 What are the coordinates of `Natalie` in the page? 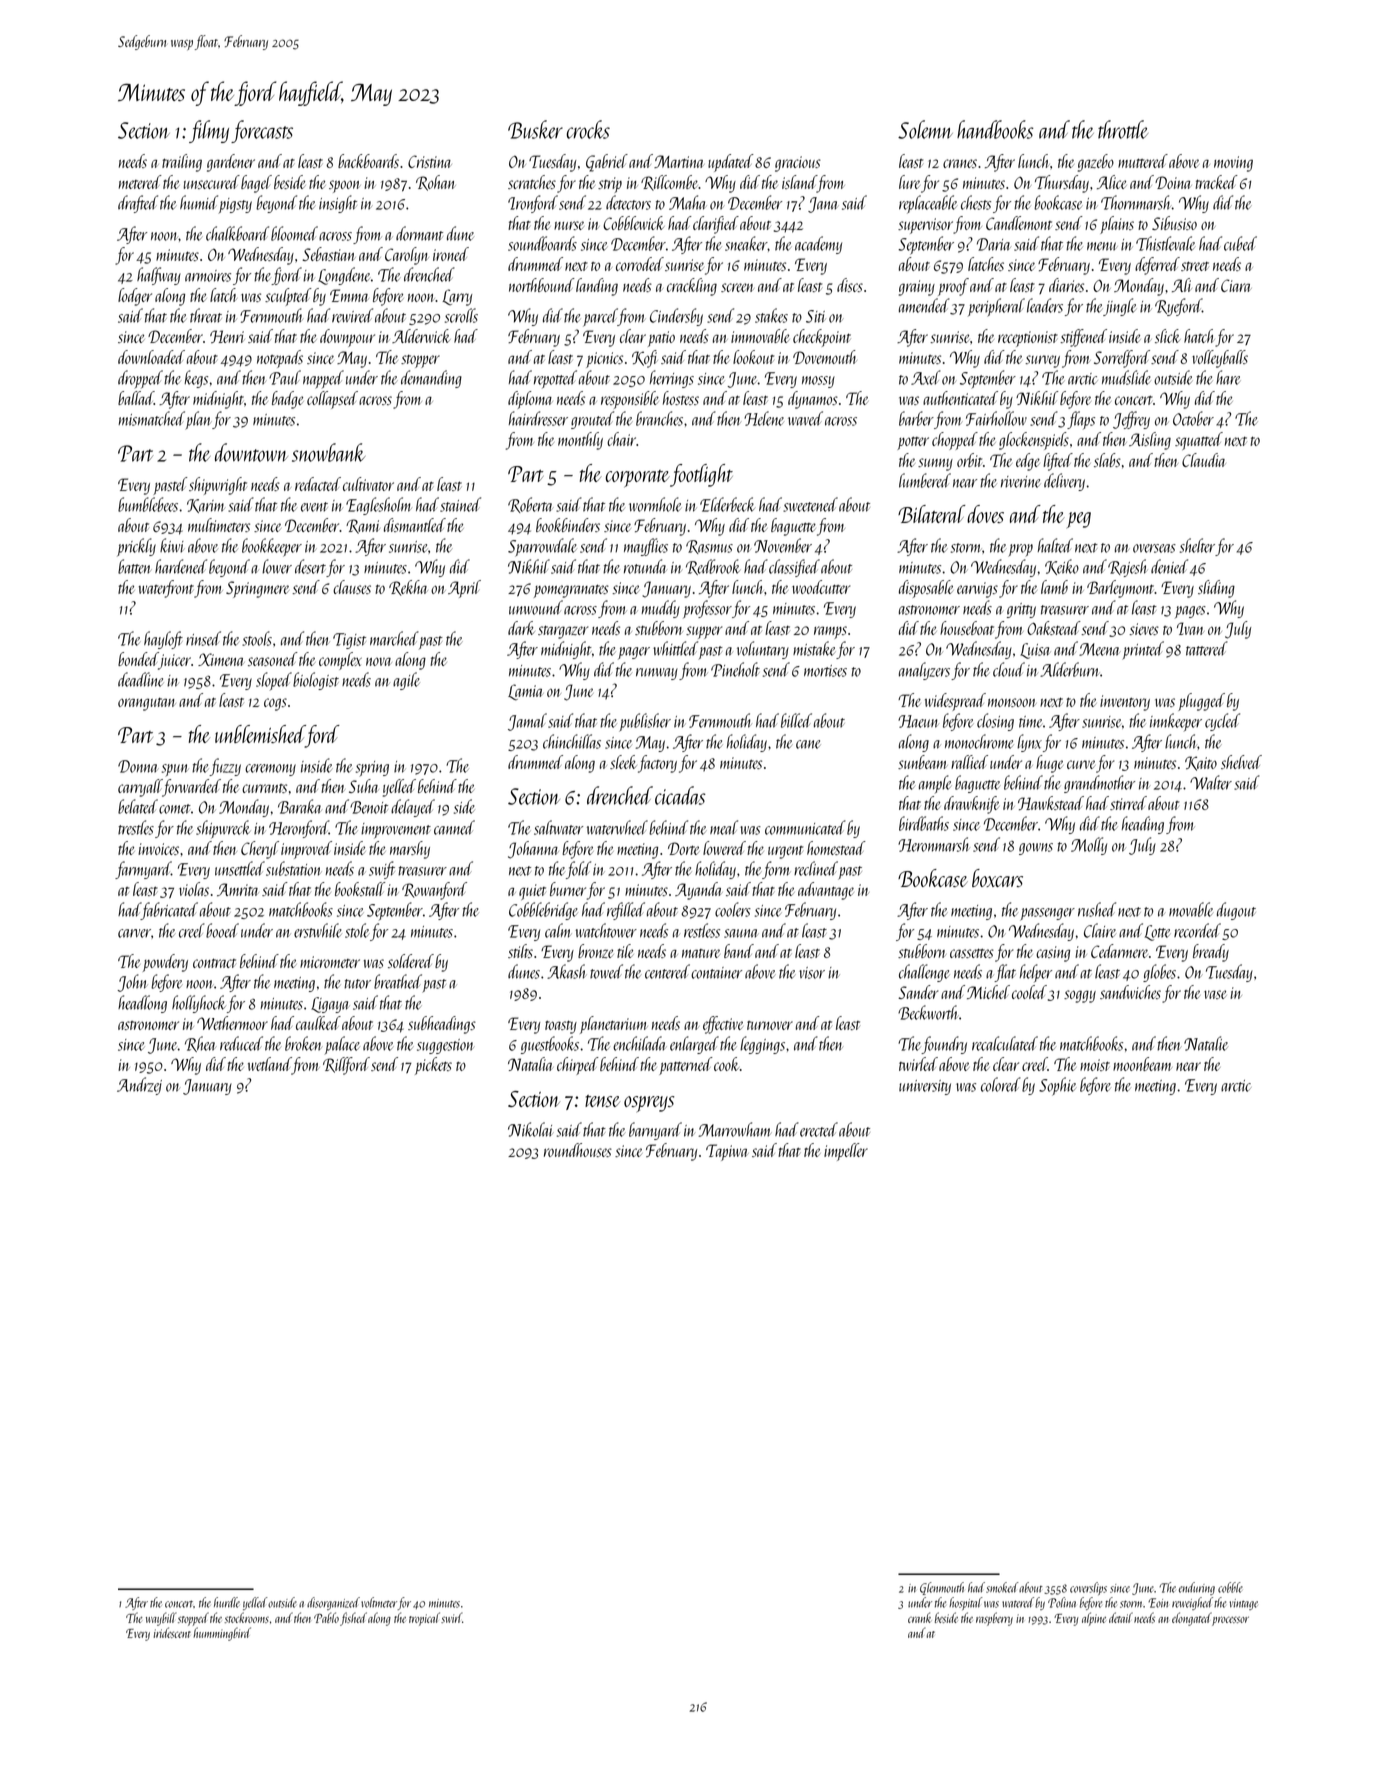 It's located at (1206, 1043).
